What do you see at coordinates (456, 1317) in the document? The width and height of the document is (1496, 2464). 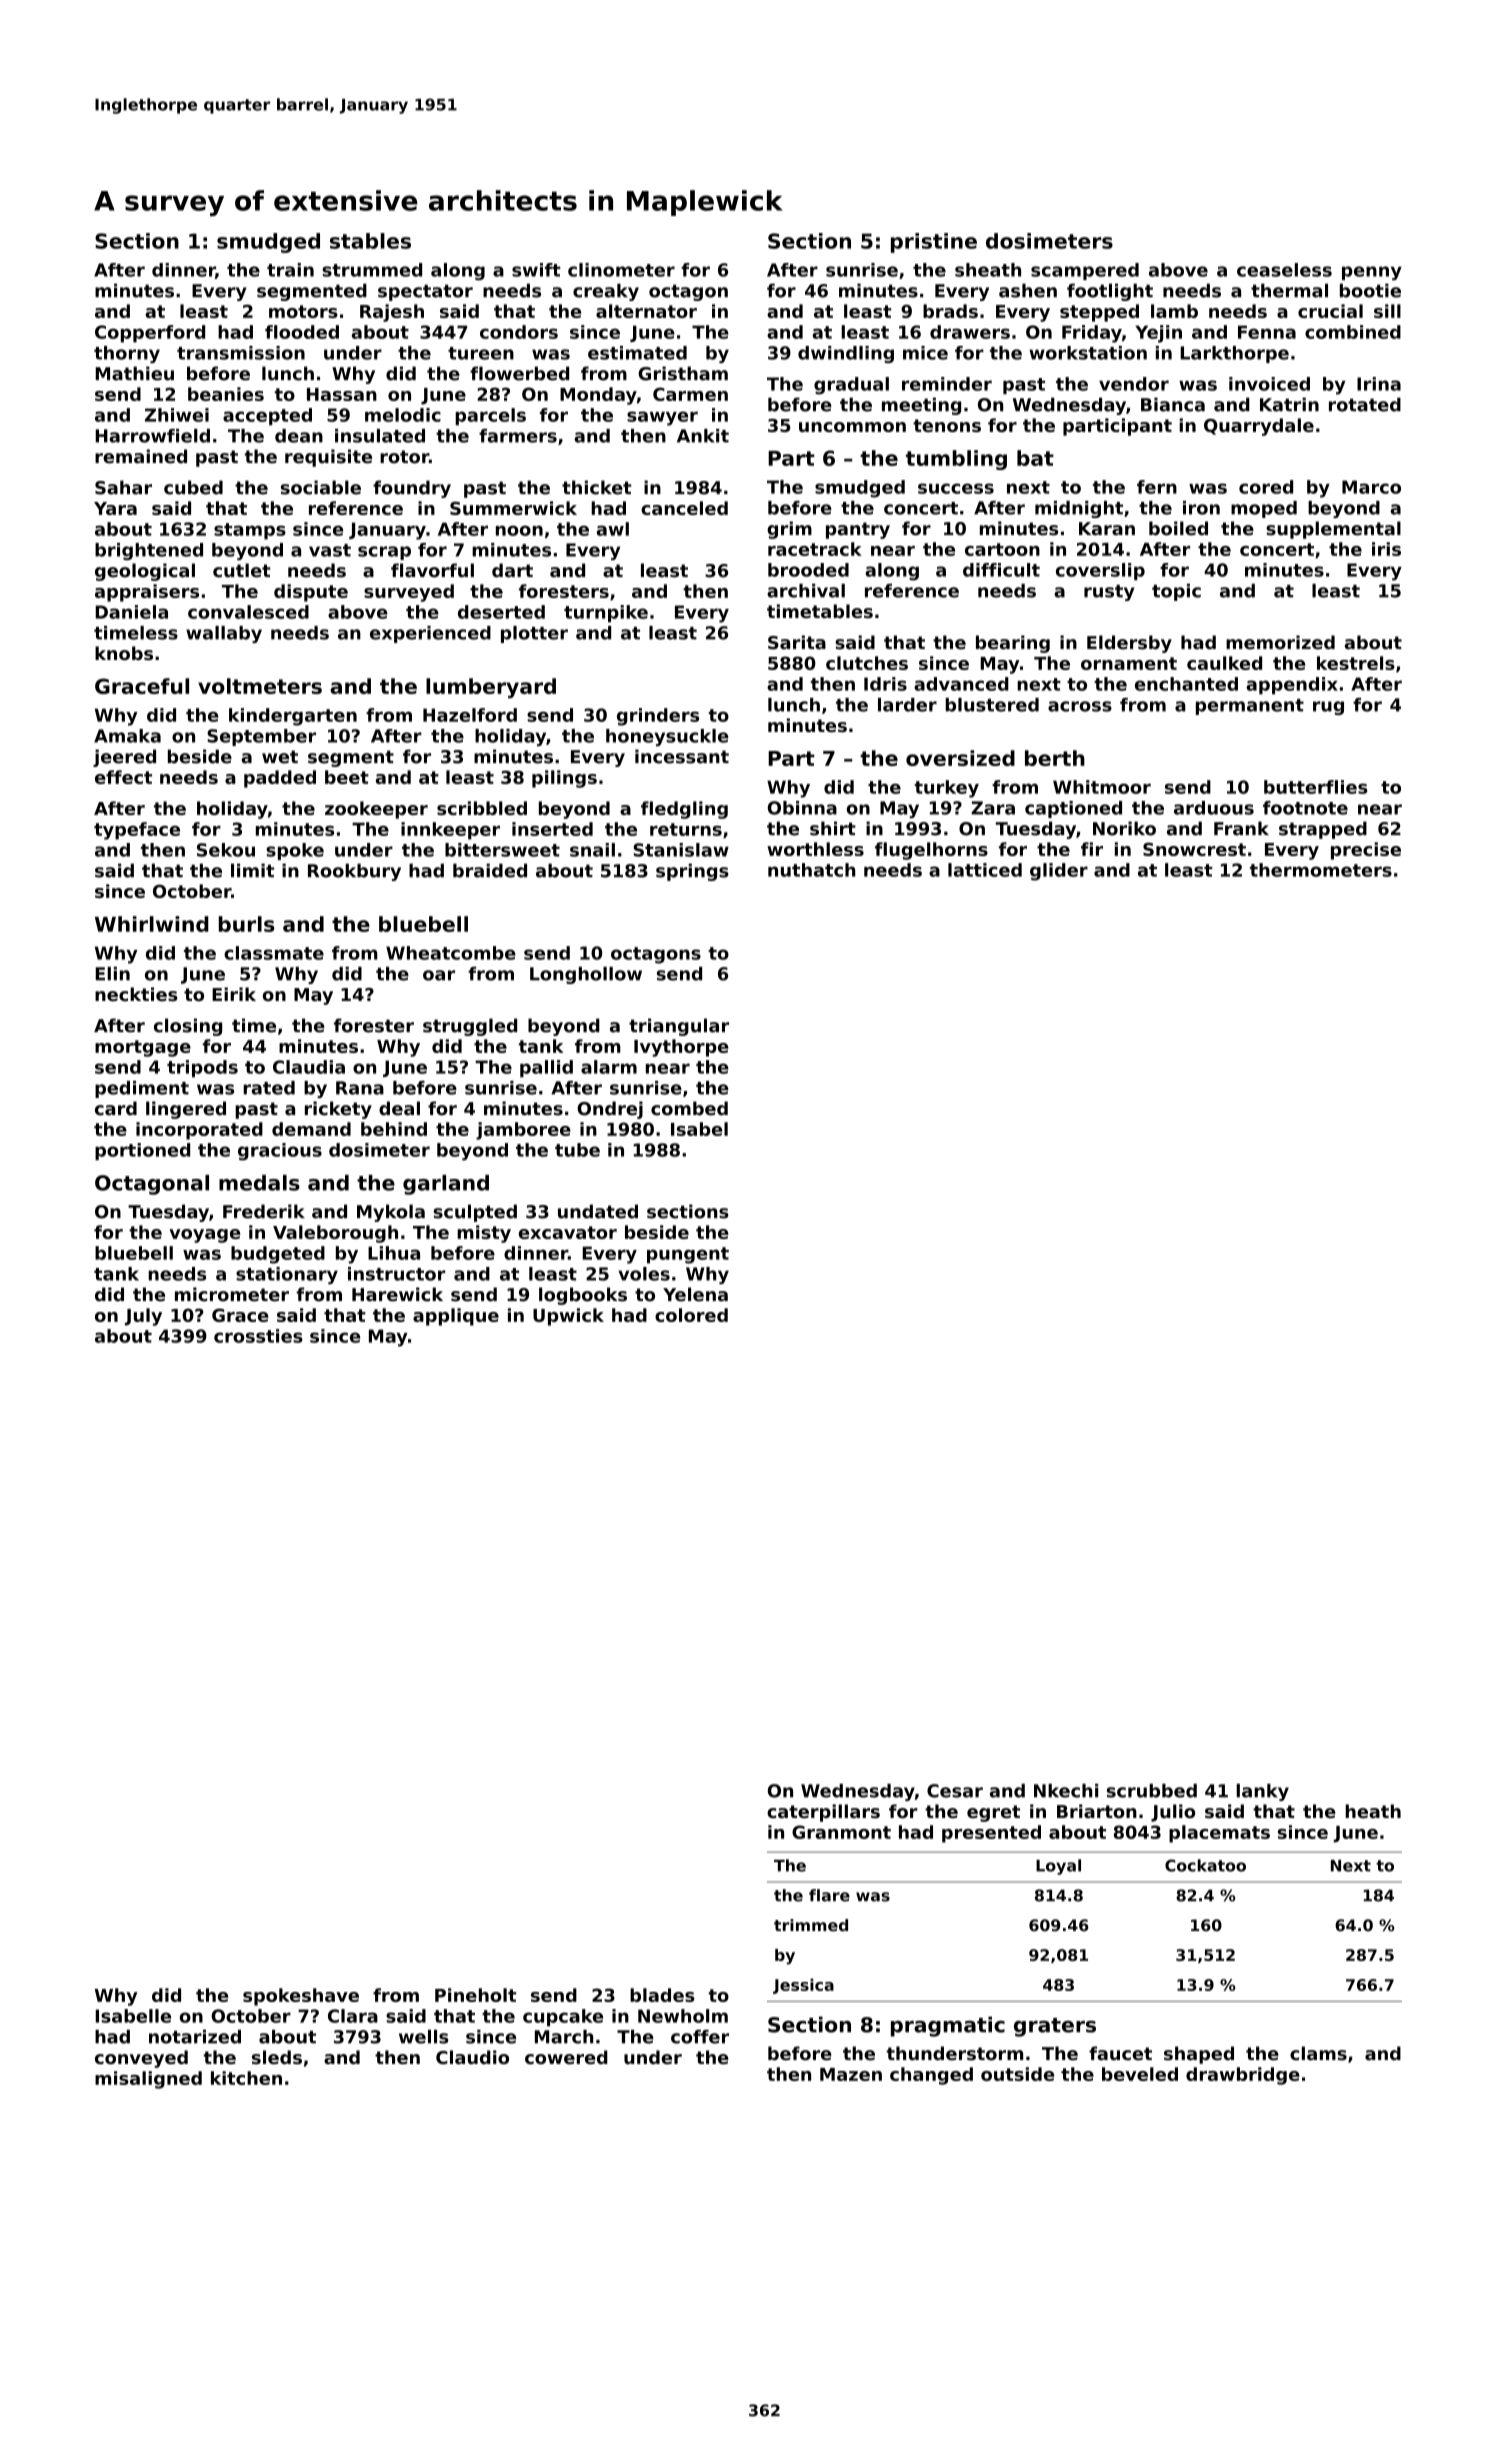 I see `applique` at bounding box center [456, 1317].
